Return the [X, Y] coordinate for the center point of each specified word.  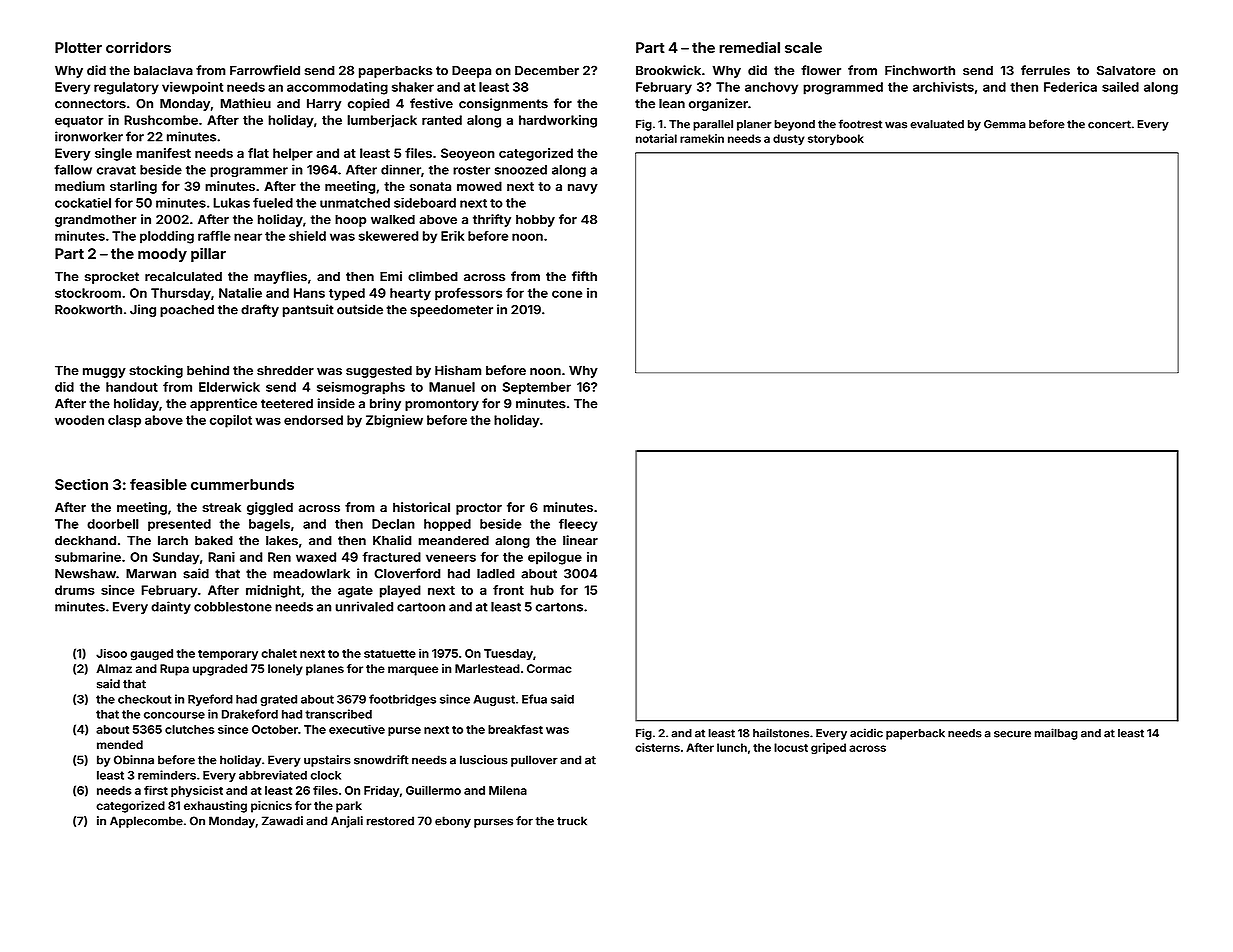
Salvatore [1126, 70]
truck [572, 821]
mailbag [1056, 734]
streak [221, 507]
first [156, 790]
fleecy [578, 525]
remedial [749, 47]
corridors [138, 47]
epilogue [555, 558]
